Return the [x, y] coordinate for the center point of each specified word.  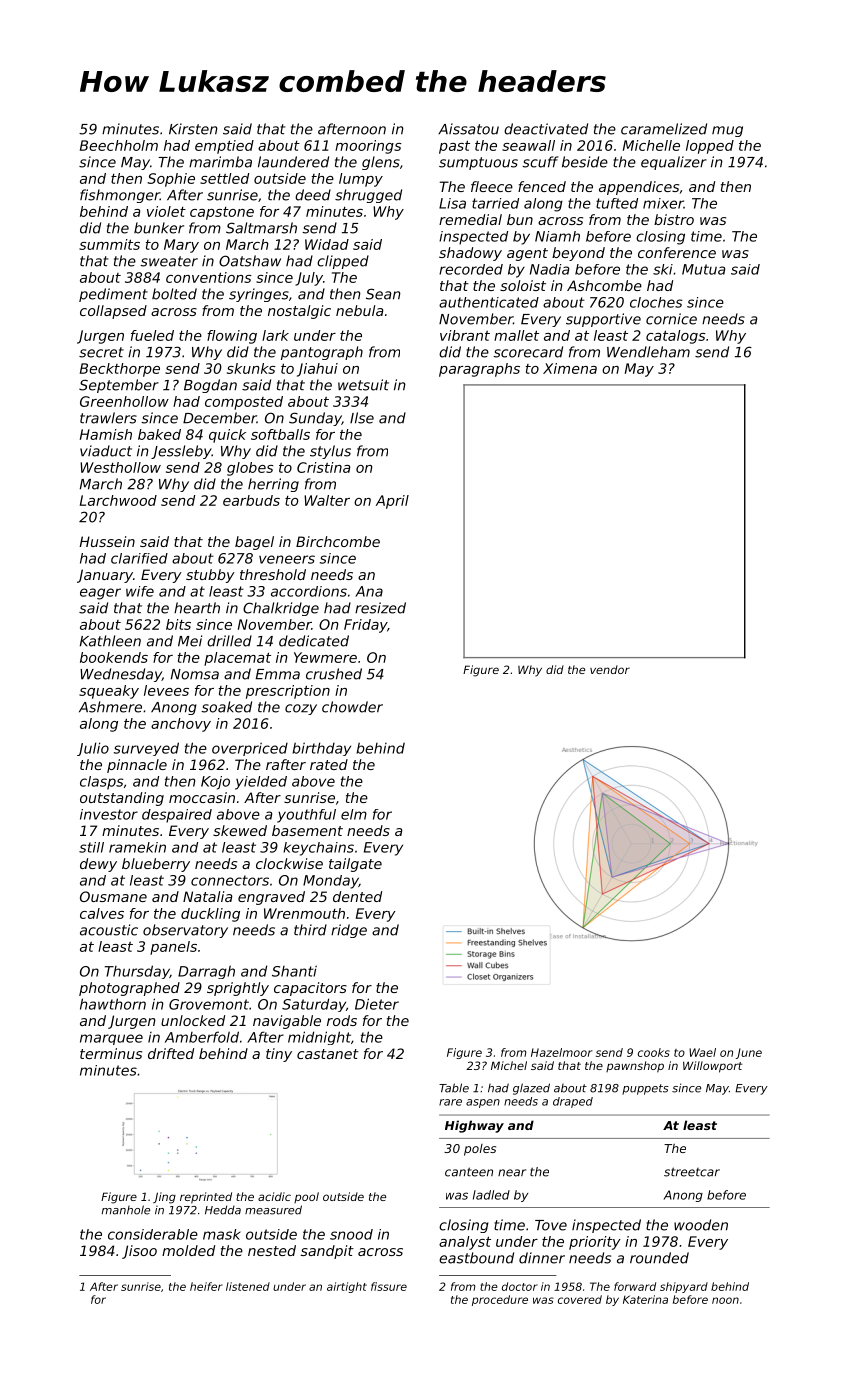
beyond [578, 254]
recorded [471, 269]
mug [727, 131]
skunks [251, 368]
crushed [334, 674]
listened [248, 1286]
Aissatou [468, 129]
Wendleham [648, 352]
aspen [483, 1103]
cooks [654, 1052]
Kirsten [193, 129]
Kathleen [110, 641]
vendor [610, 669]
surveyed [146, 749]
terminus [111, 1053]
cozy [301, 709]
